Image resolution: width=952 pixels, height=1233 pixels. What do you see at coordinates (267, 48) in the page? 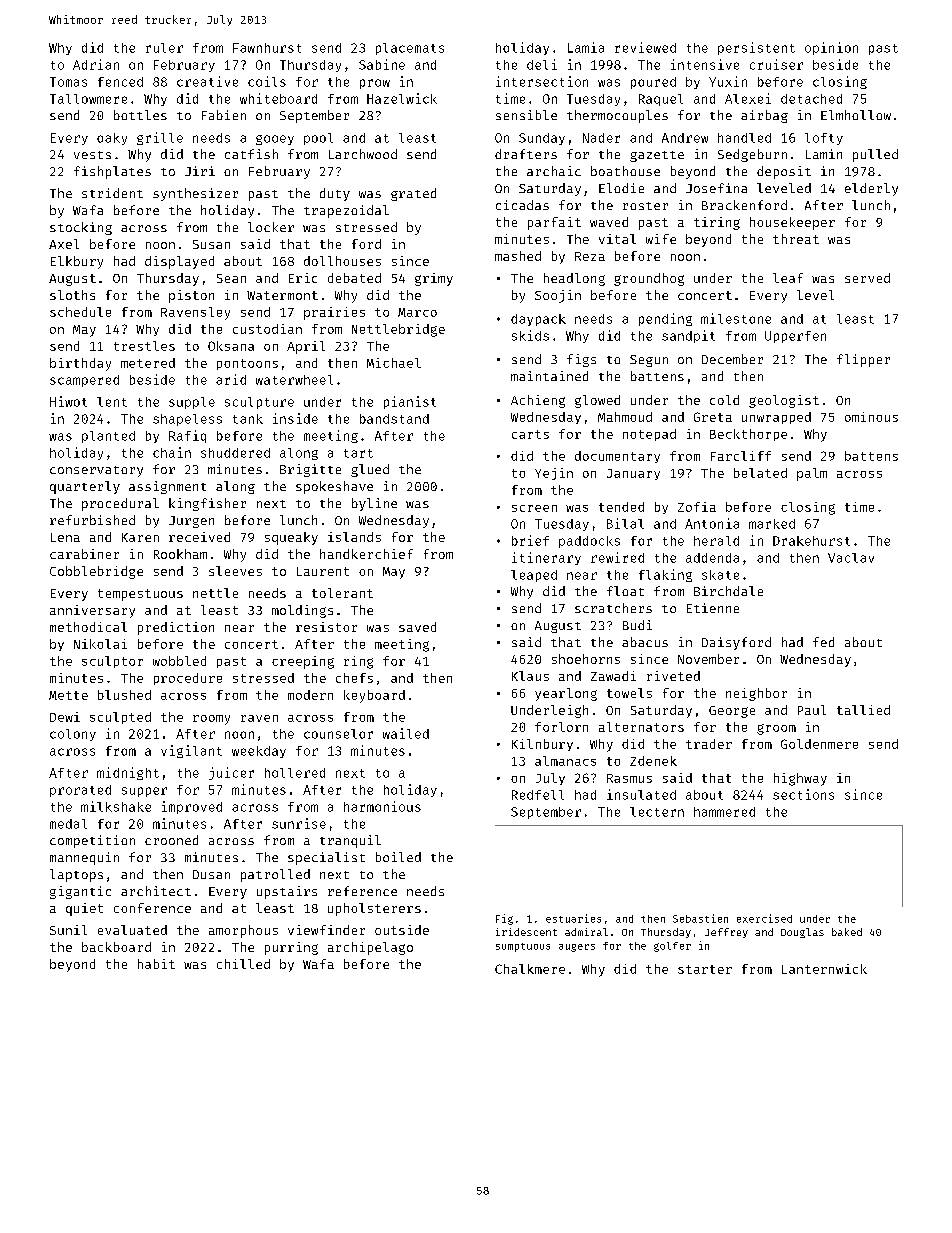
I see `Fawnhurst` at bounding box center [267, 48].
